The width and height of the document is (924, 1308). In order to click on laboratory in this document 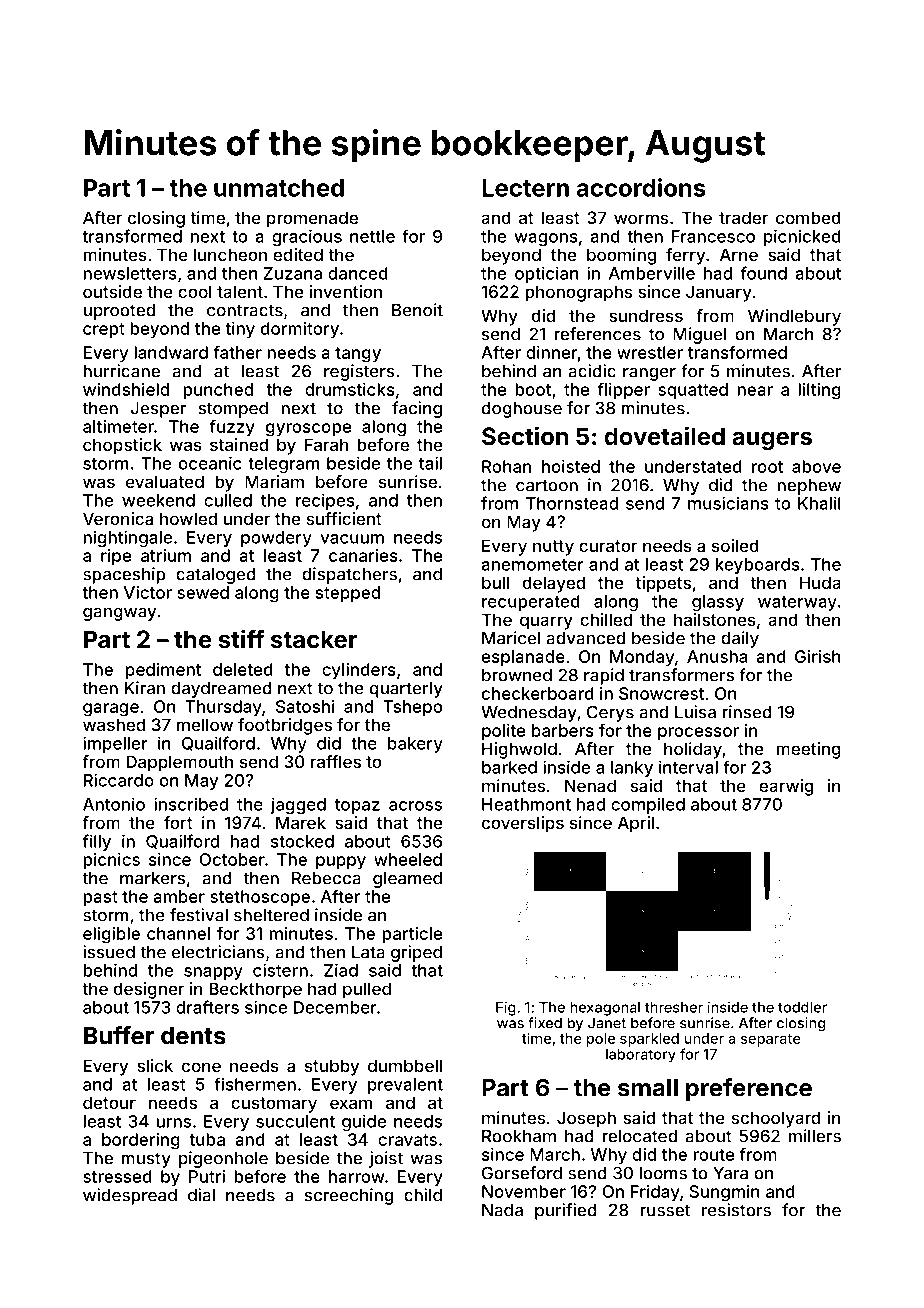, I will do `click(641, 1056)`.
